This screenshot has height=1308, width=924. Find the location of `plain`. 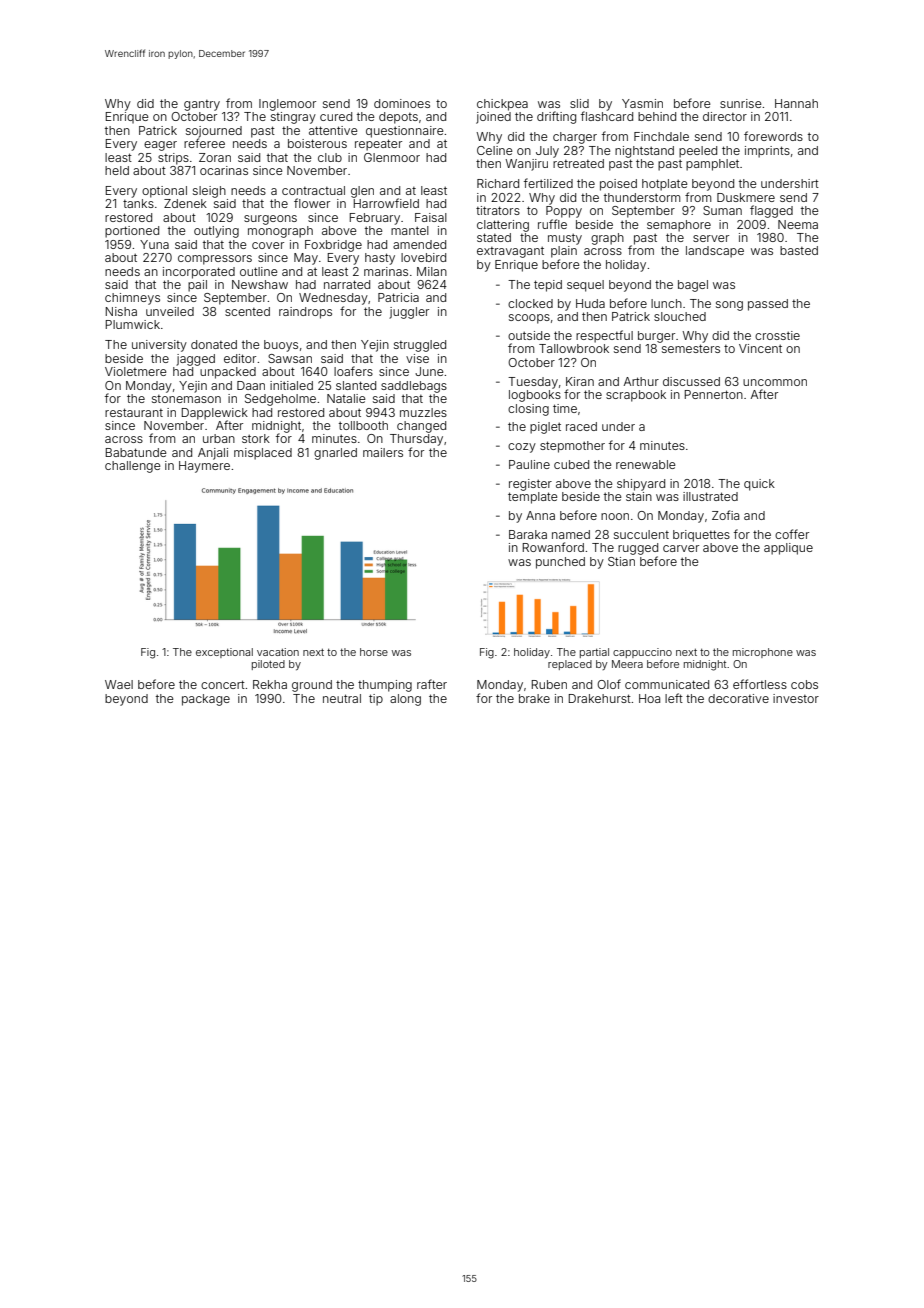

plain is located at coordinates (564, 252).
